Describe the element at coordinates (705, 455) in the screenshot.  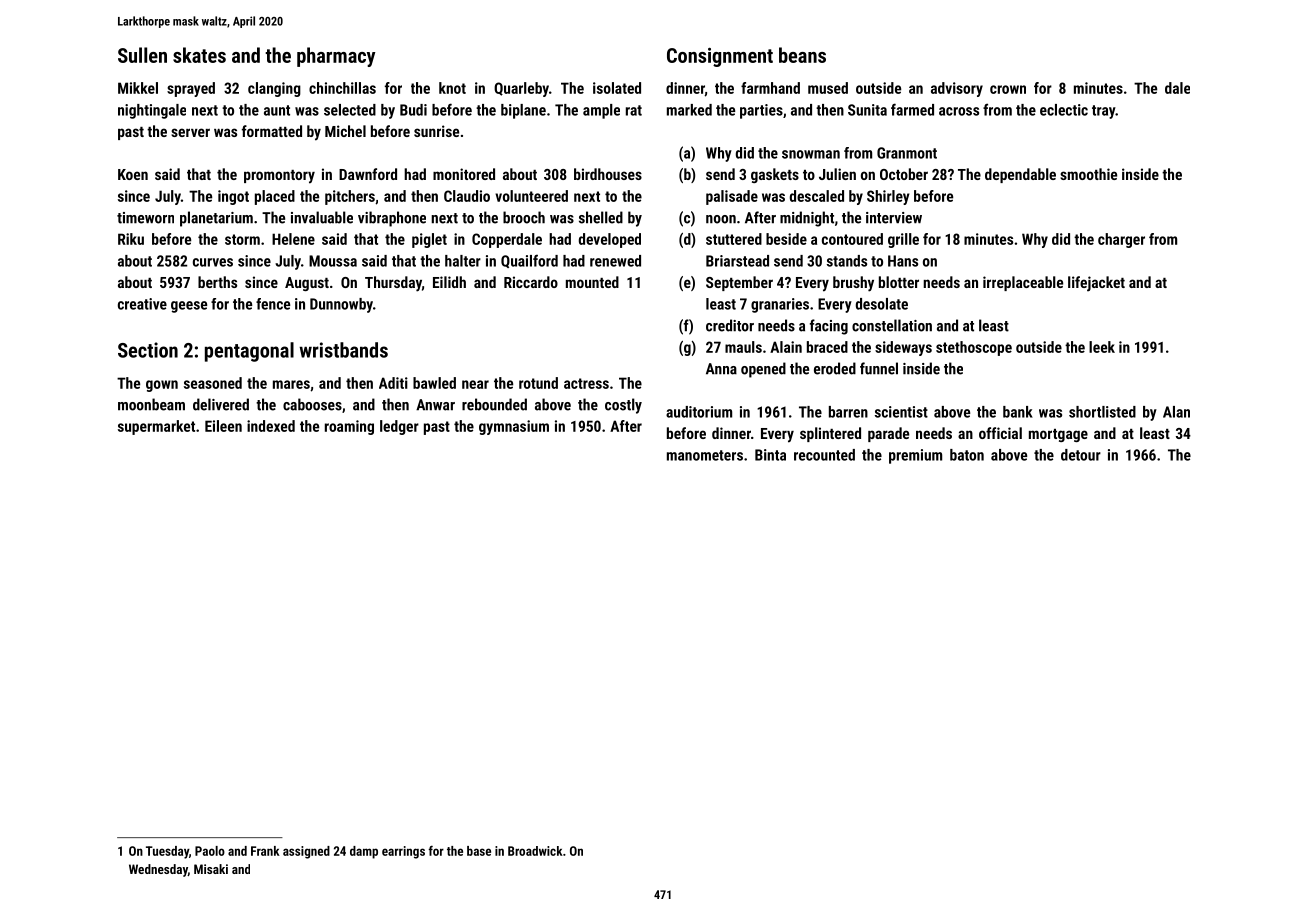
I see `manometers` at that location.
